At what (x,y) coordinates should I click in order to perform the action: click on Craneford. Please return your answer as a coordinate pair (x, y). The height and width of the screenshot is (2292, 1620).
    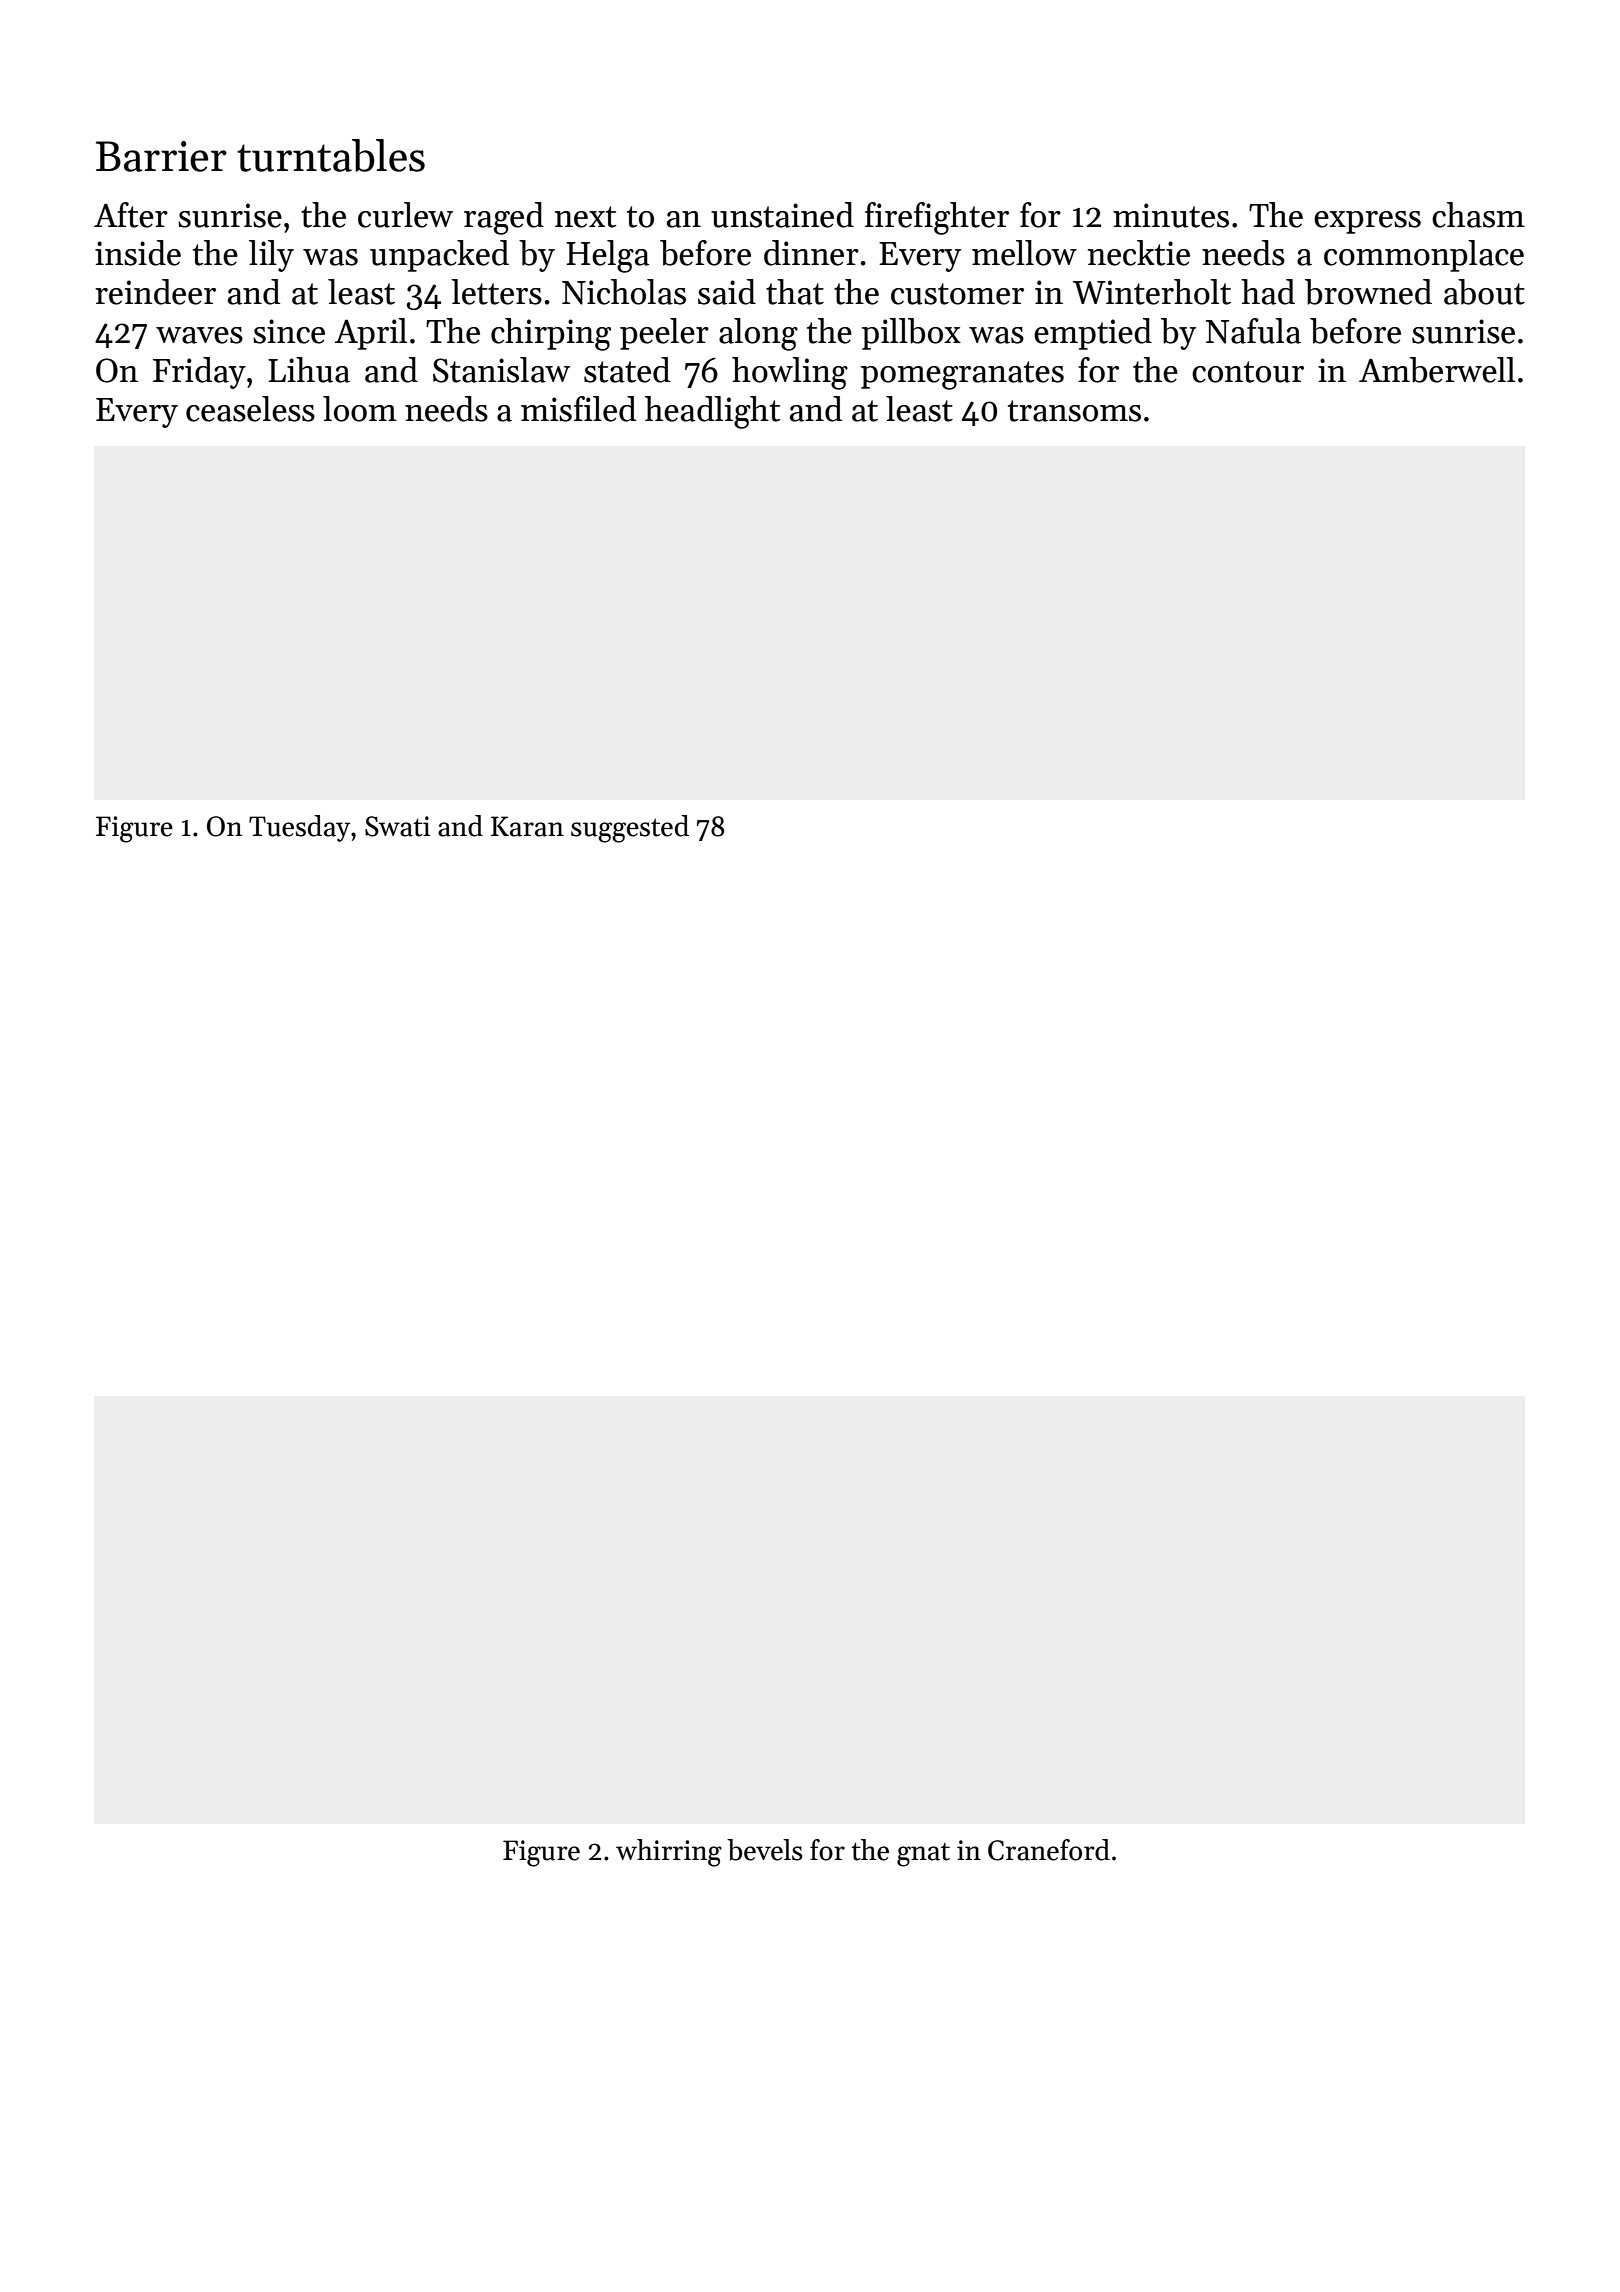
    Looking at the image, I should click on (1049, 1850).
